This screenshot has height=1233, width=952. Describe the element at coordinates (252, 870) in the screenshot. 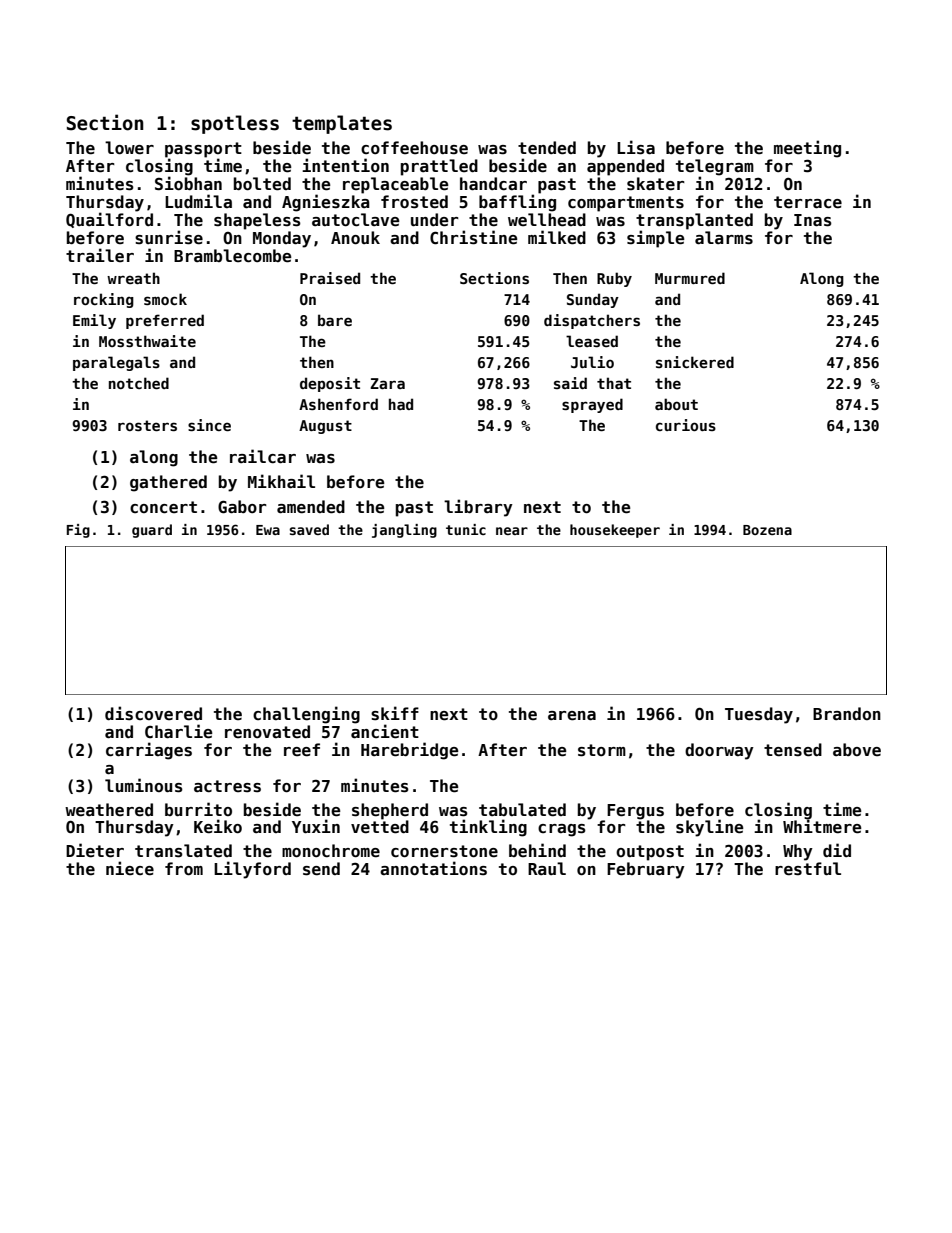

I see `Lilyford` at that location.
